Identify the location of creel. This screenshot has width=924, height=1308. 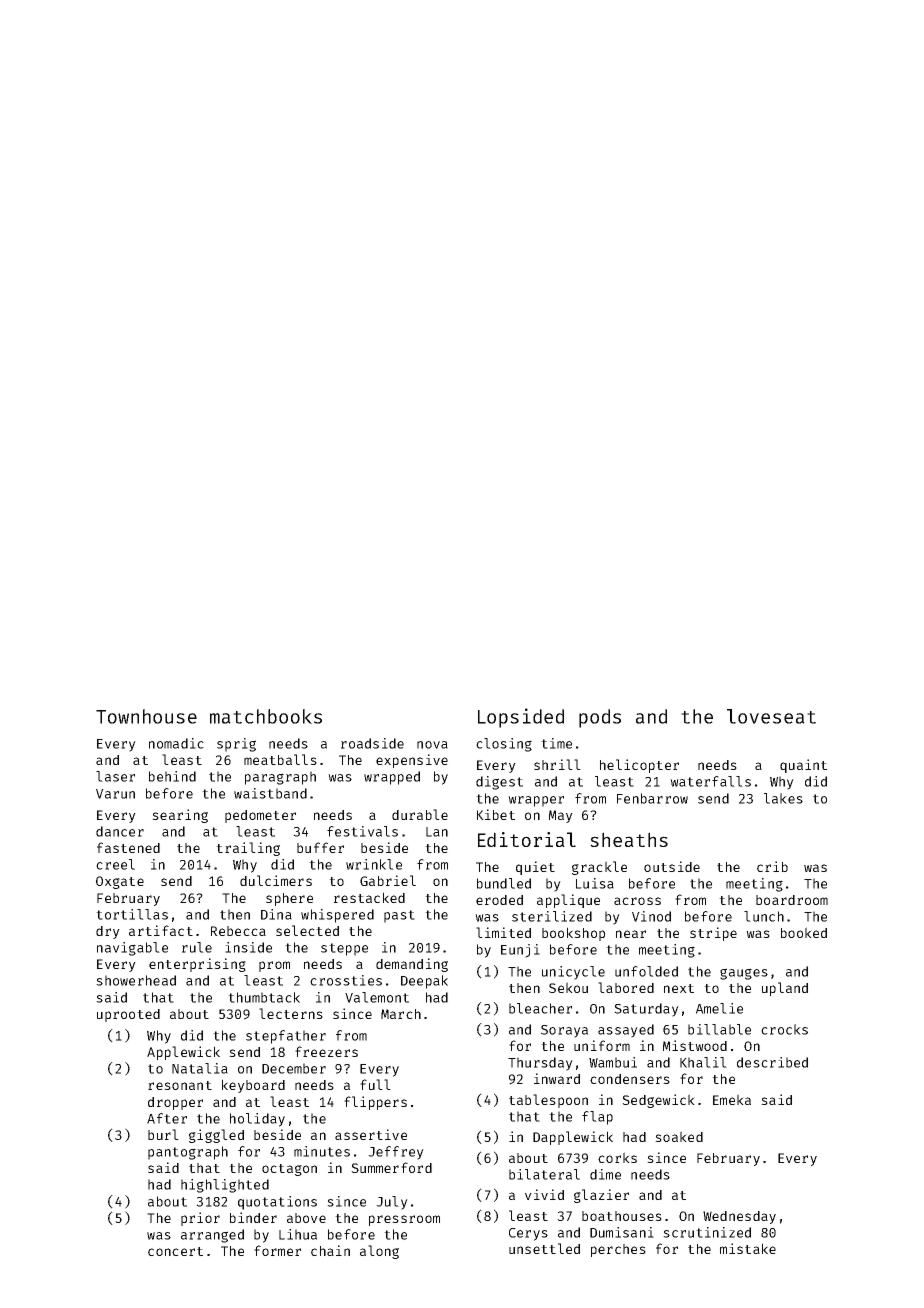
(115, 864).
